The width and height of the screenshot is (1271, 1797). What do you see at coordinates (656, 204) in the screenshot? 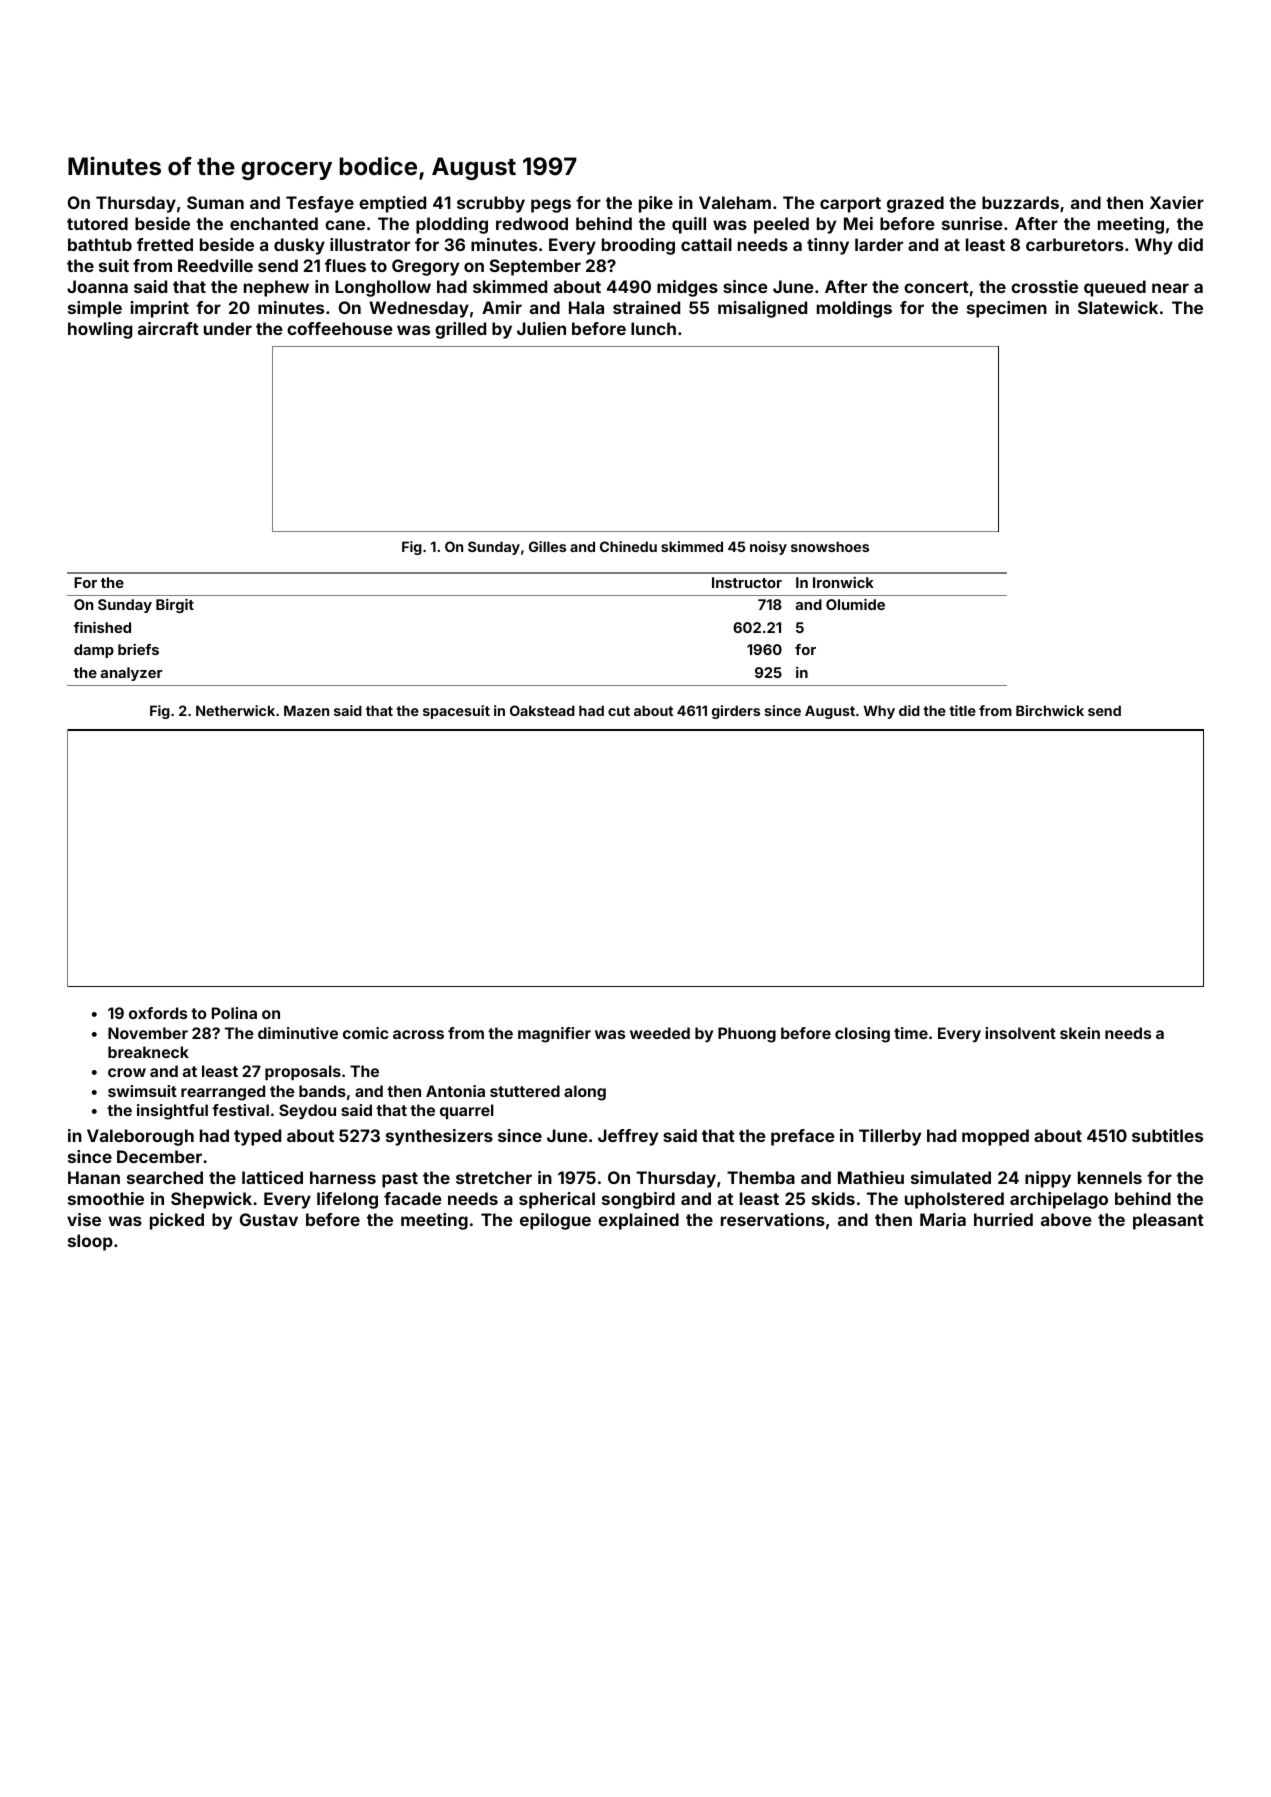
I see `pike` at bounding box center [656, 204].
